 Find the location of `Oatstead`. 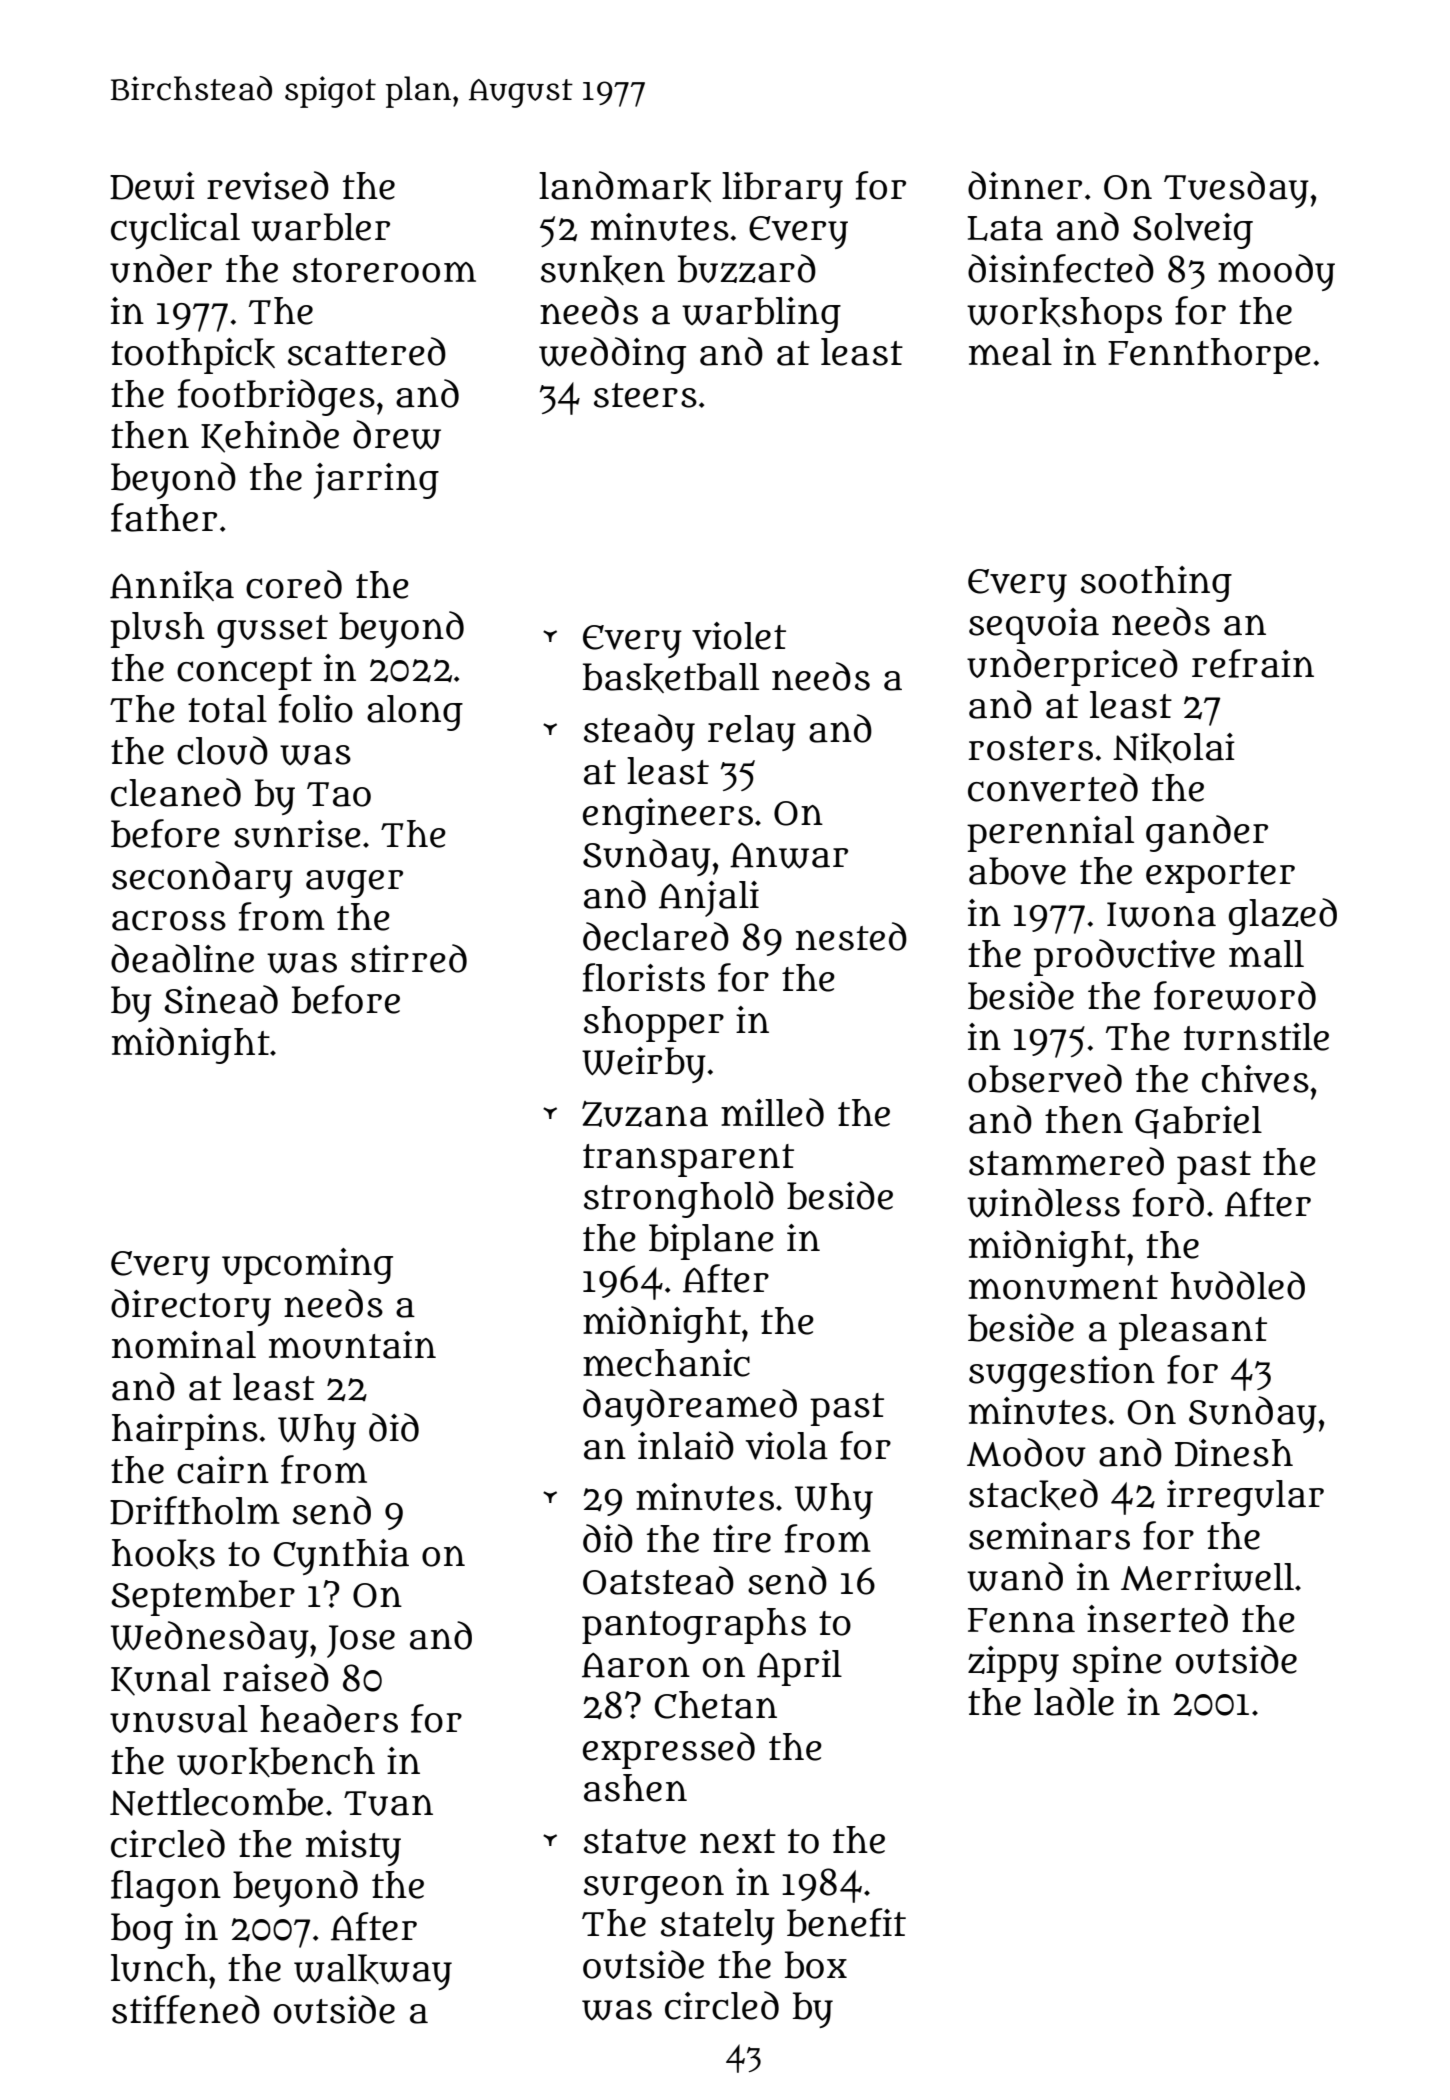

Oatstead is located at coordinates (658, 1580).
